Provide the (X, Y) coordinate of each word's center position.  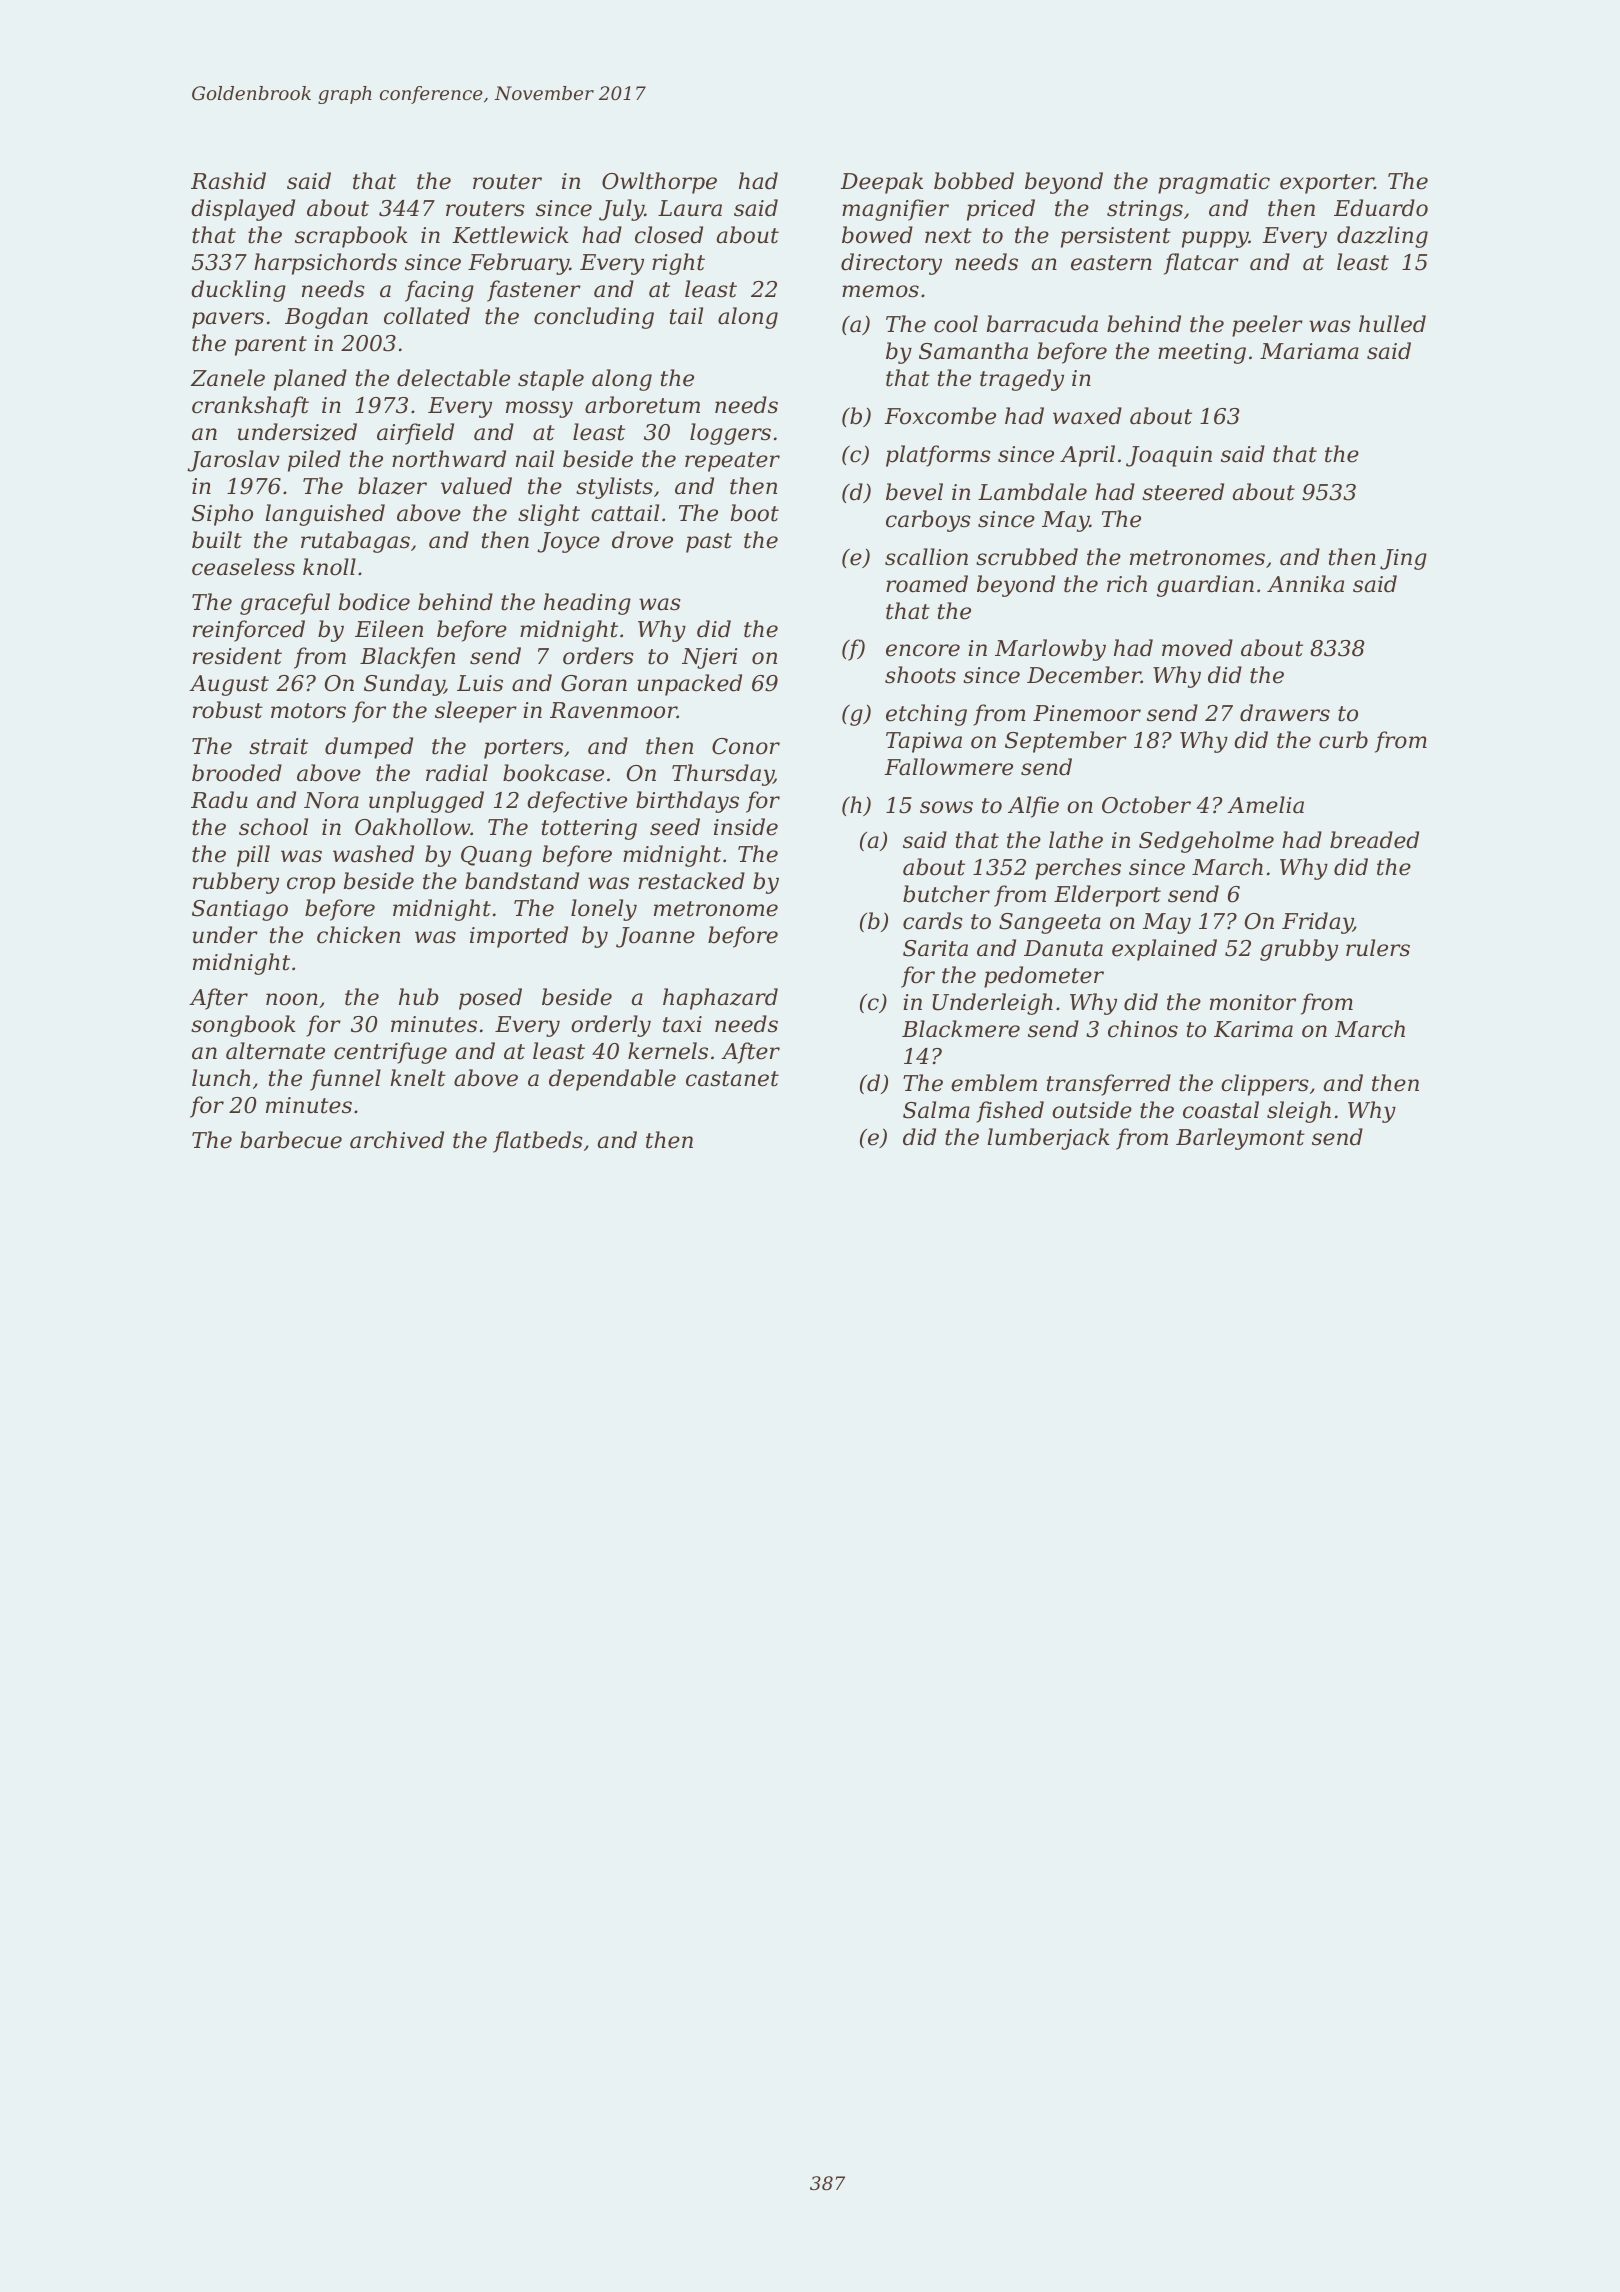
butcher (946, 894)
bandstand (522, 881)
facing (439, 291)
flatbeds (538, 1142)
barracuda (1042, 324)
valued (476, 486)
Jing (1403, 559)
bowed (877, 235)
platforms (938, 456)
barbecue (291, 1140)
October (1146, 805)
